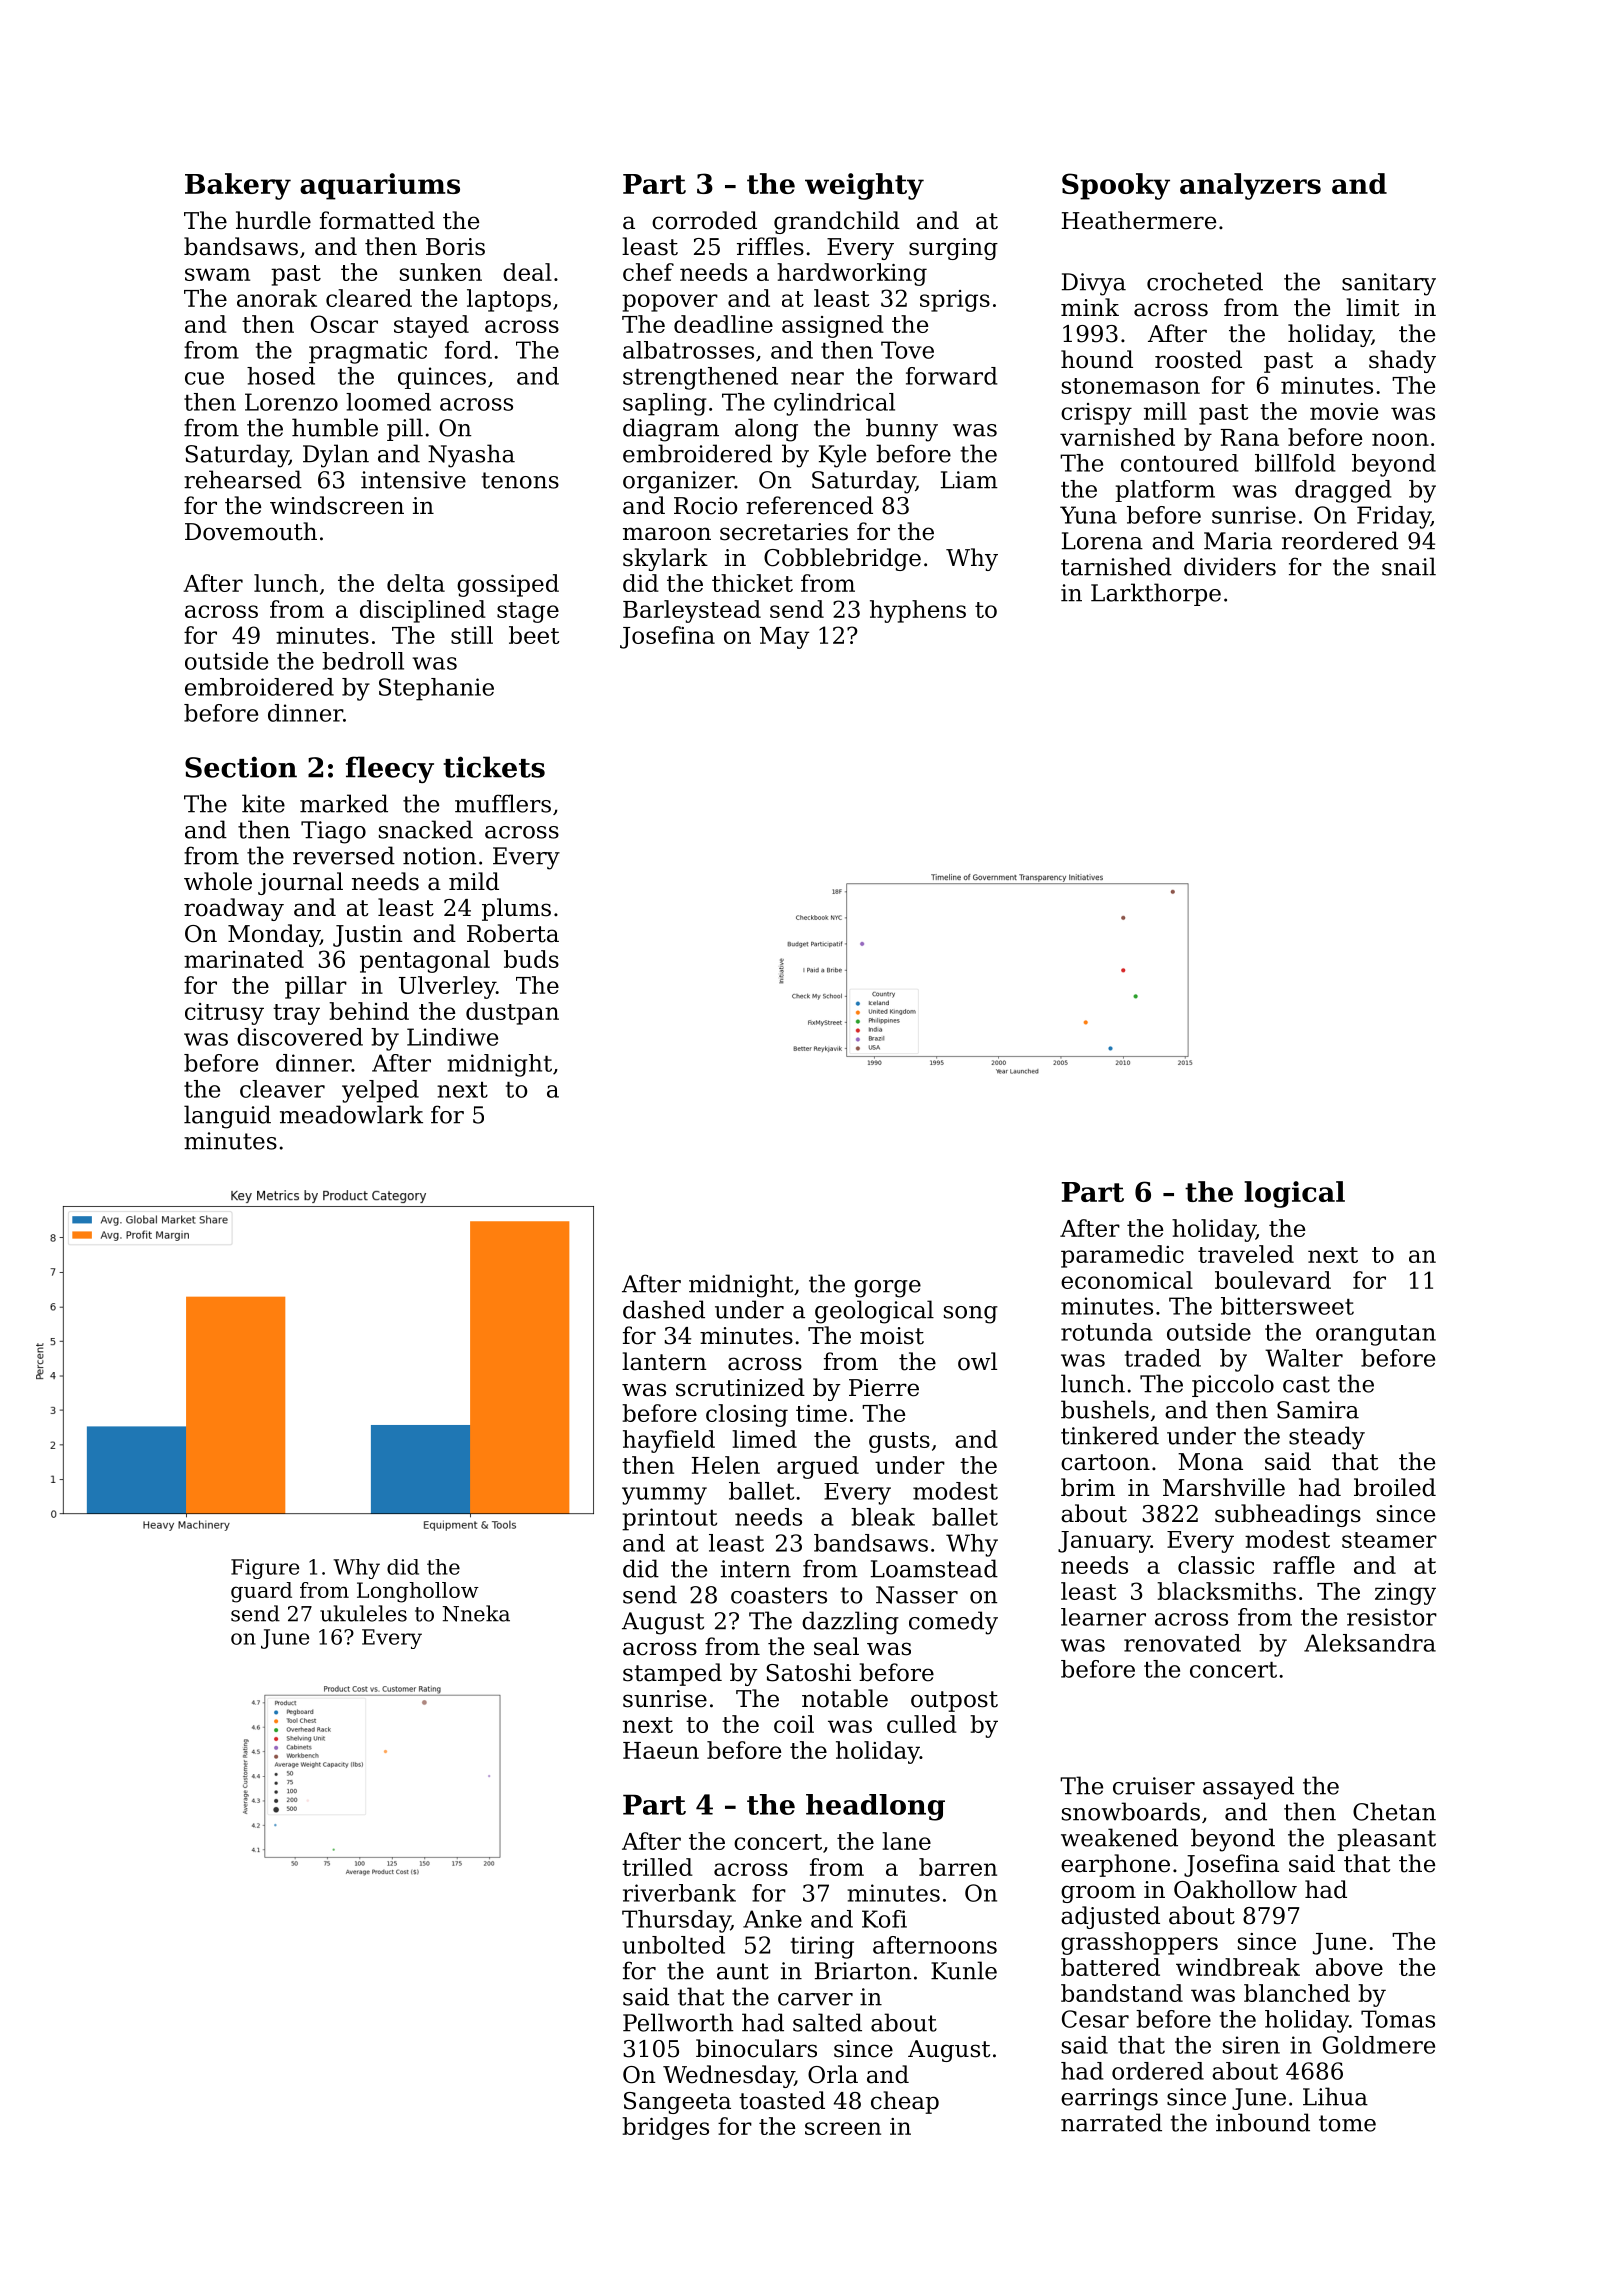 Image resolution: width=1620 pixels, height=2292 pixels. Describe the element at coordinates (934, 1568) in the page. I see `Loamstead` at that location.
